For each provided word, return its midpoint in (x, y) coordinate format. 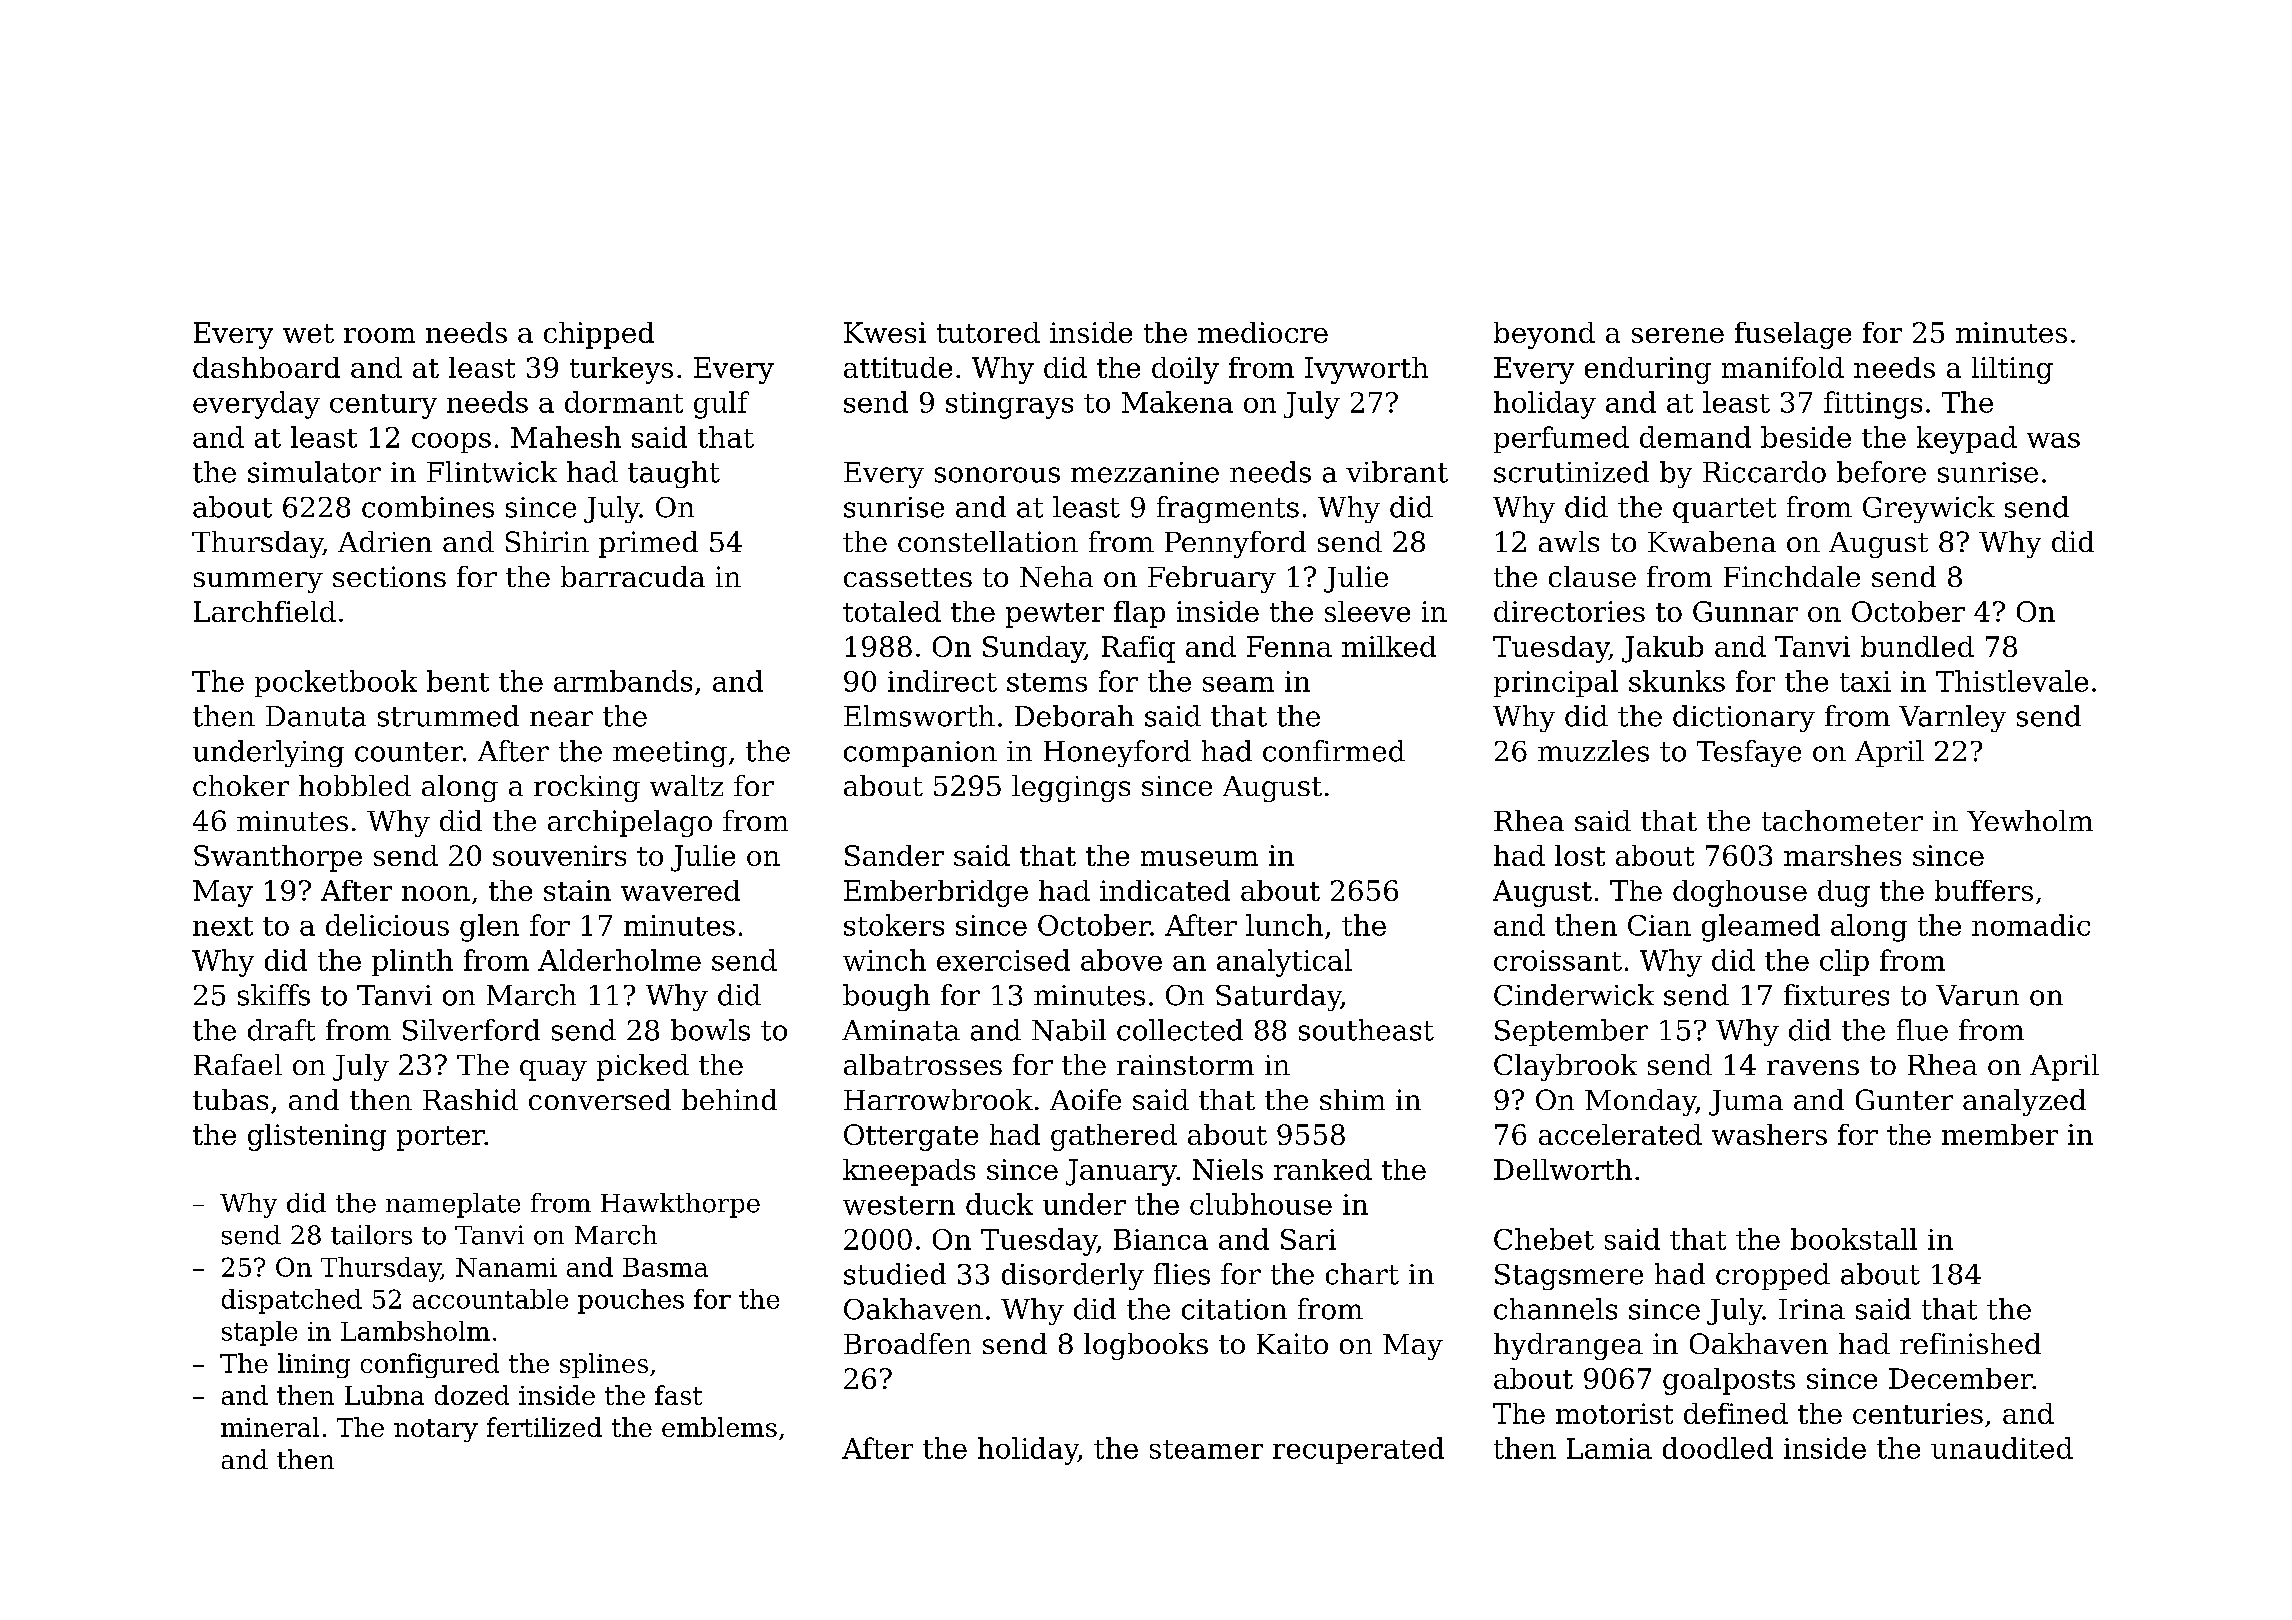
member (2000, 1134)
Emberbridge (936, 893)
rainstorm (1185, 1065)
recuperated (1358, 1450)
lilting (2012, 370)
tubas (230, 1099)
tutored (988, 332)
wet (308, 333)
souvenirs (559, 855)
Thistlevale (2012, 681)
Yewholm (2030, 820)
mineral (270, 1427)
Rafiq (1138, 649)
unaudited (2002, 1448)
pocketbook (336, 683)
